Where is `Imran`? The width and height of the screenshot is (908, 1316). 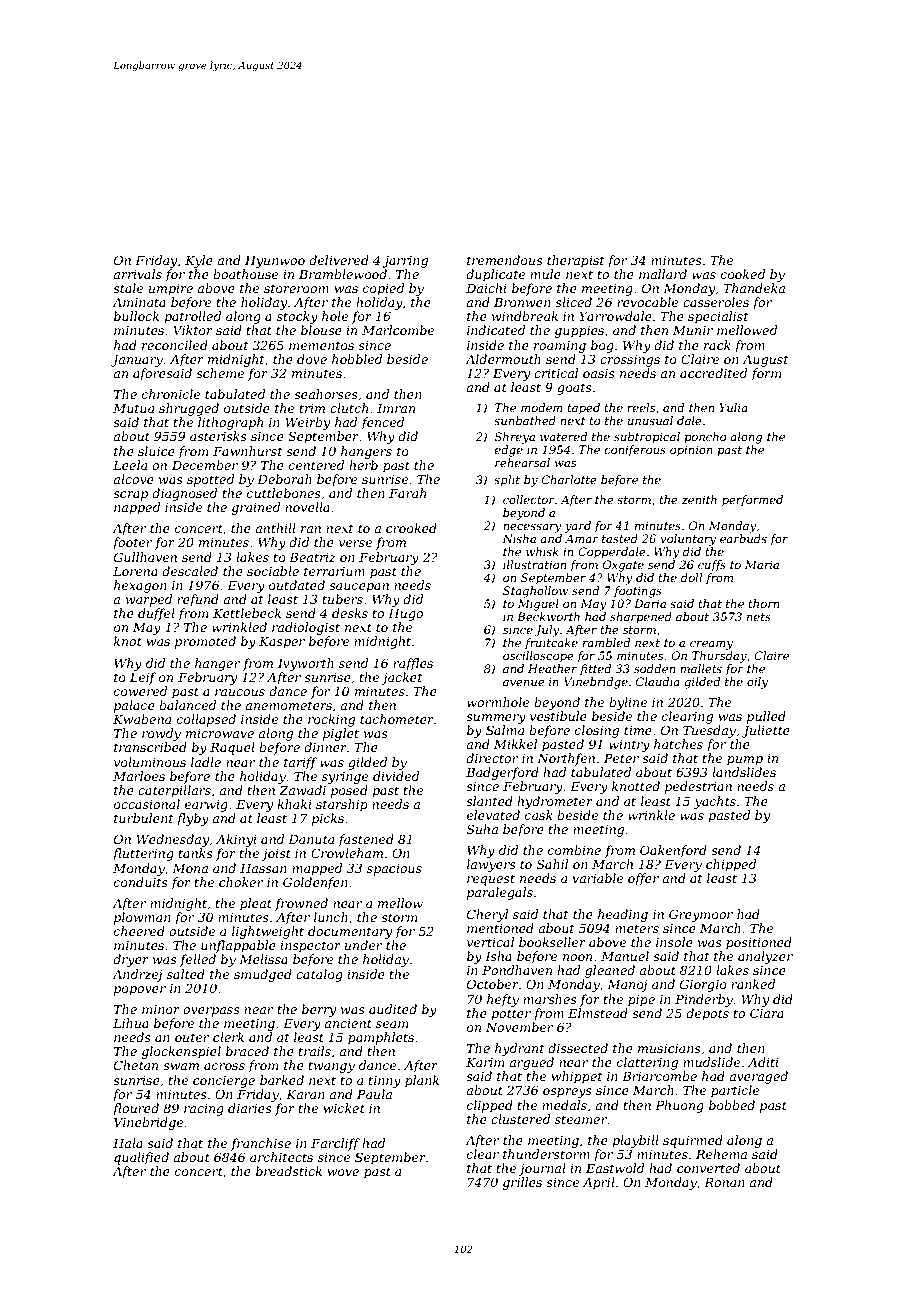 Imran is located at coordinates (396, 408).
